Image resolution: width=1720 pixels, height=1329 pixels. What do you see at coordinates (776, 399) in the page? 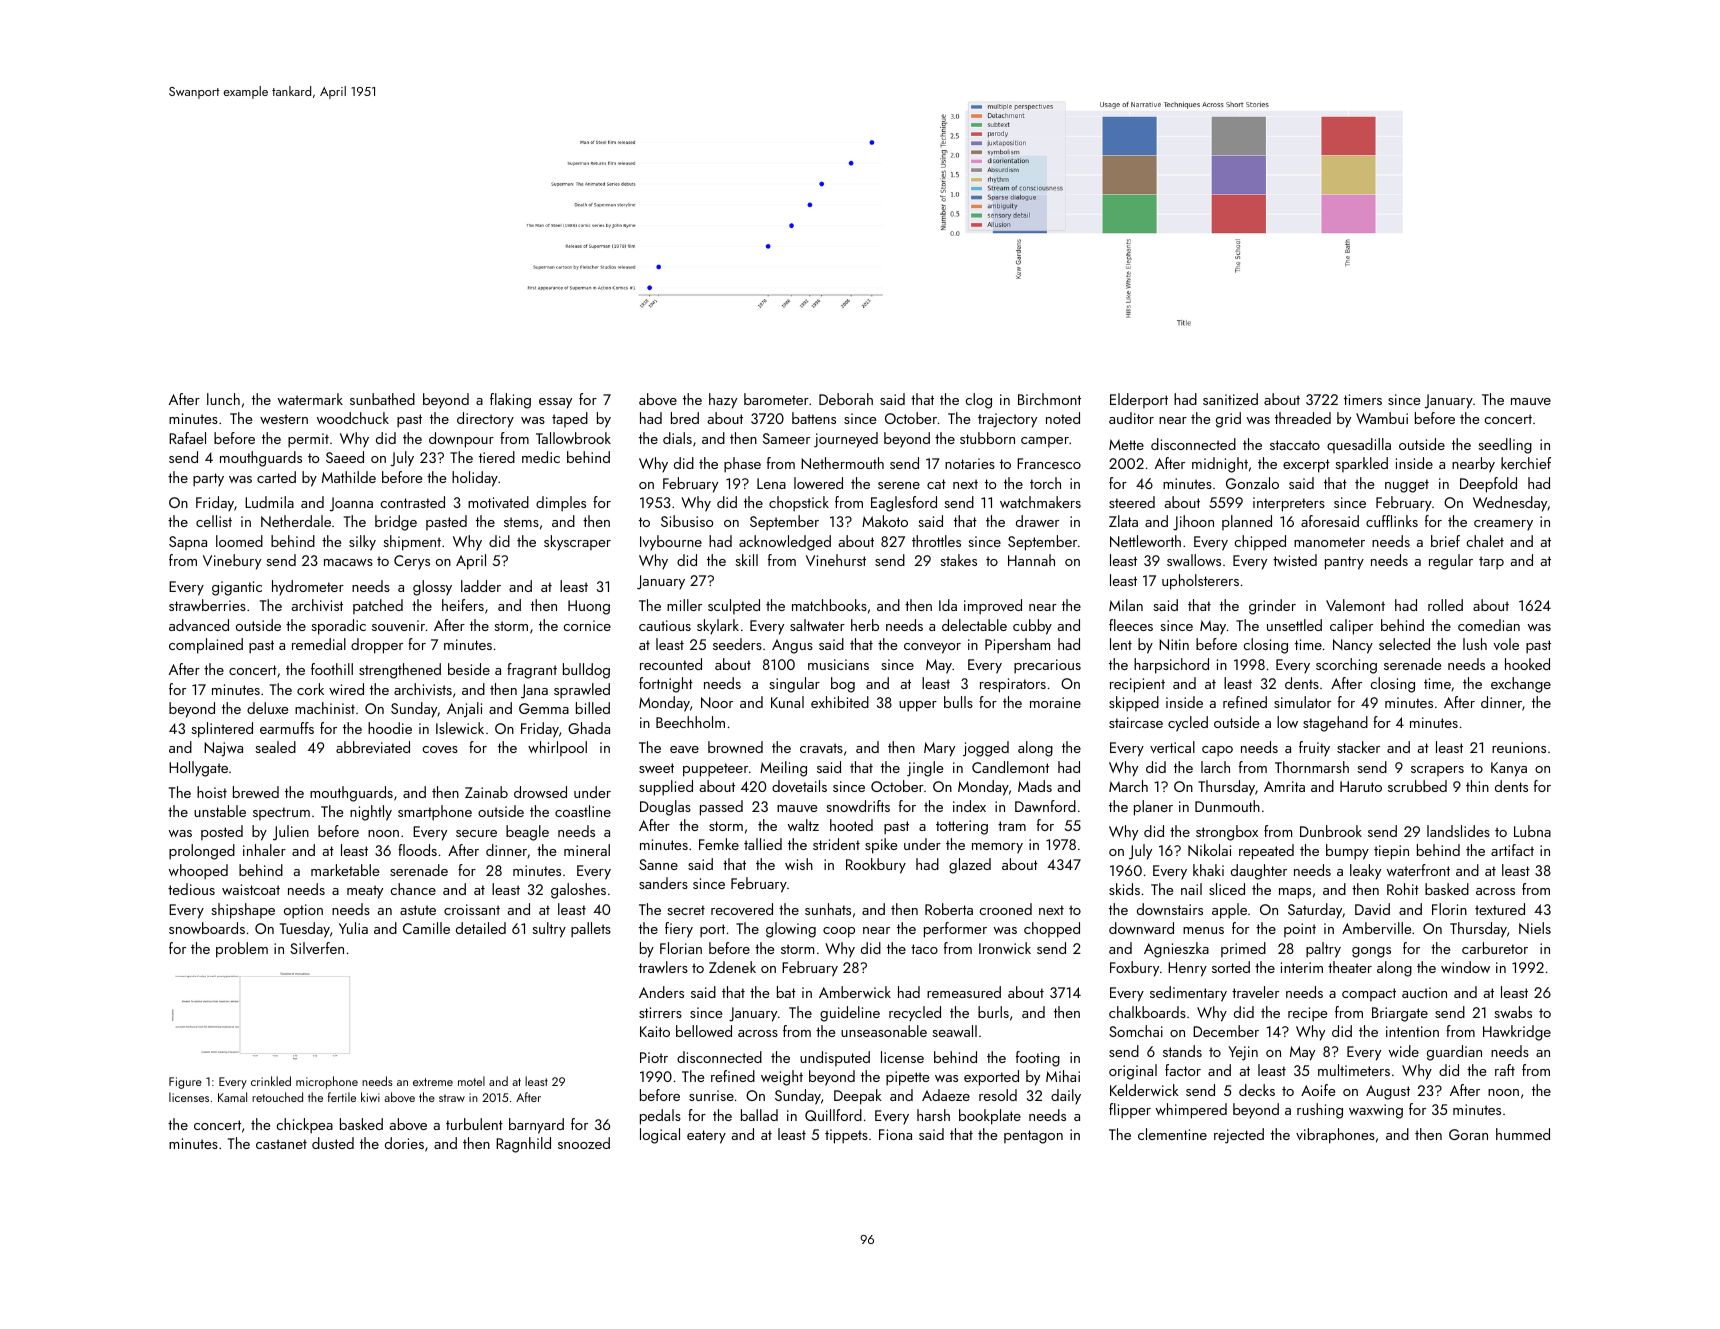
I see `barometer` at bounding box center [776, 399].
